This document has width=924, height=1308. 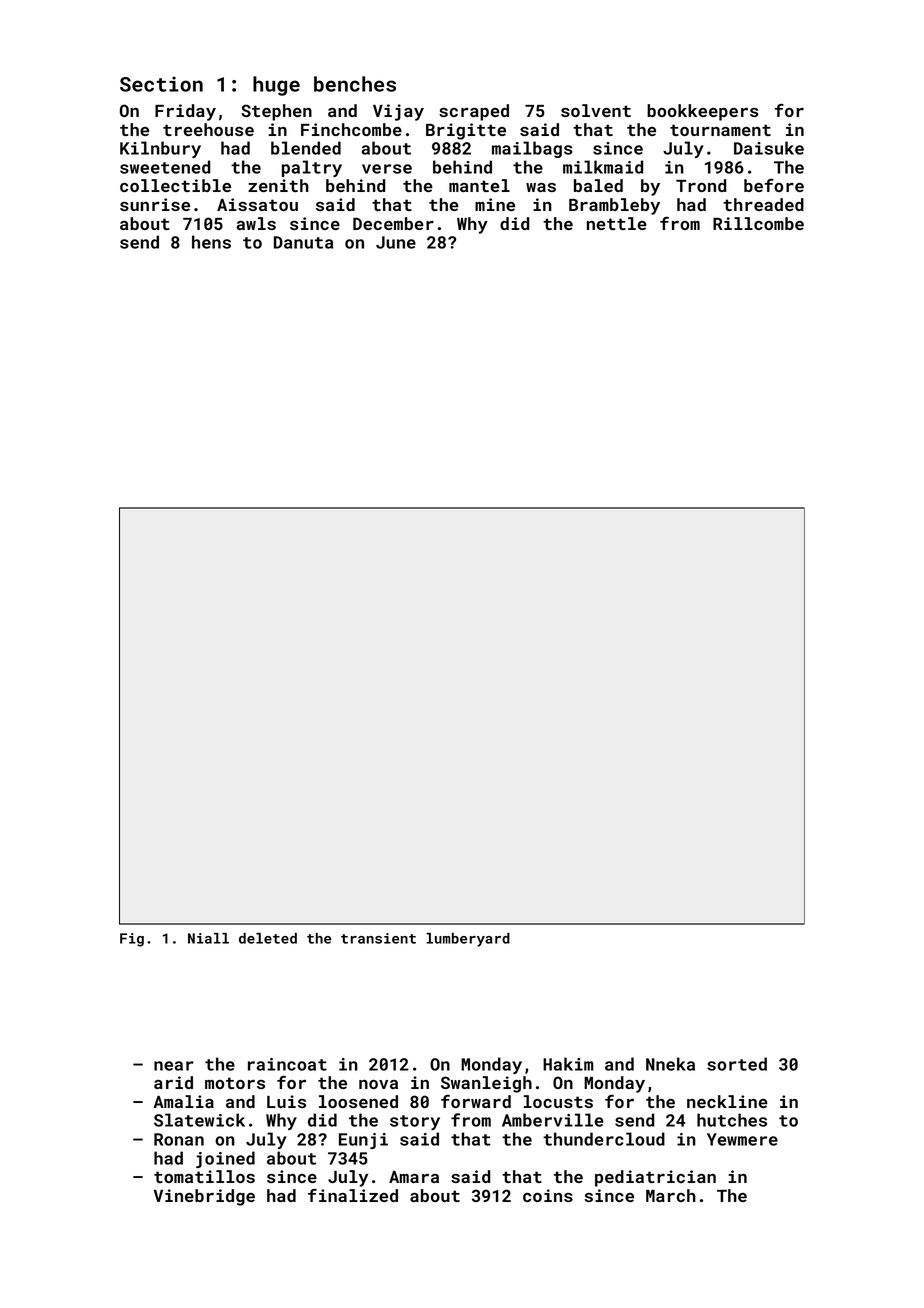 What do you see at coordinates (378, 938) in the document?
I see `transient` at bounding box center [378, 938].
